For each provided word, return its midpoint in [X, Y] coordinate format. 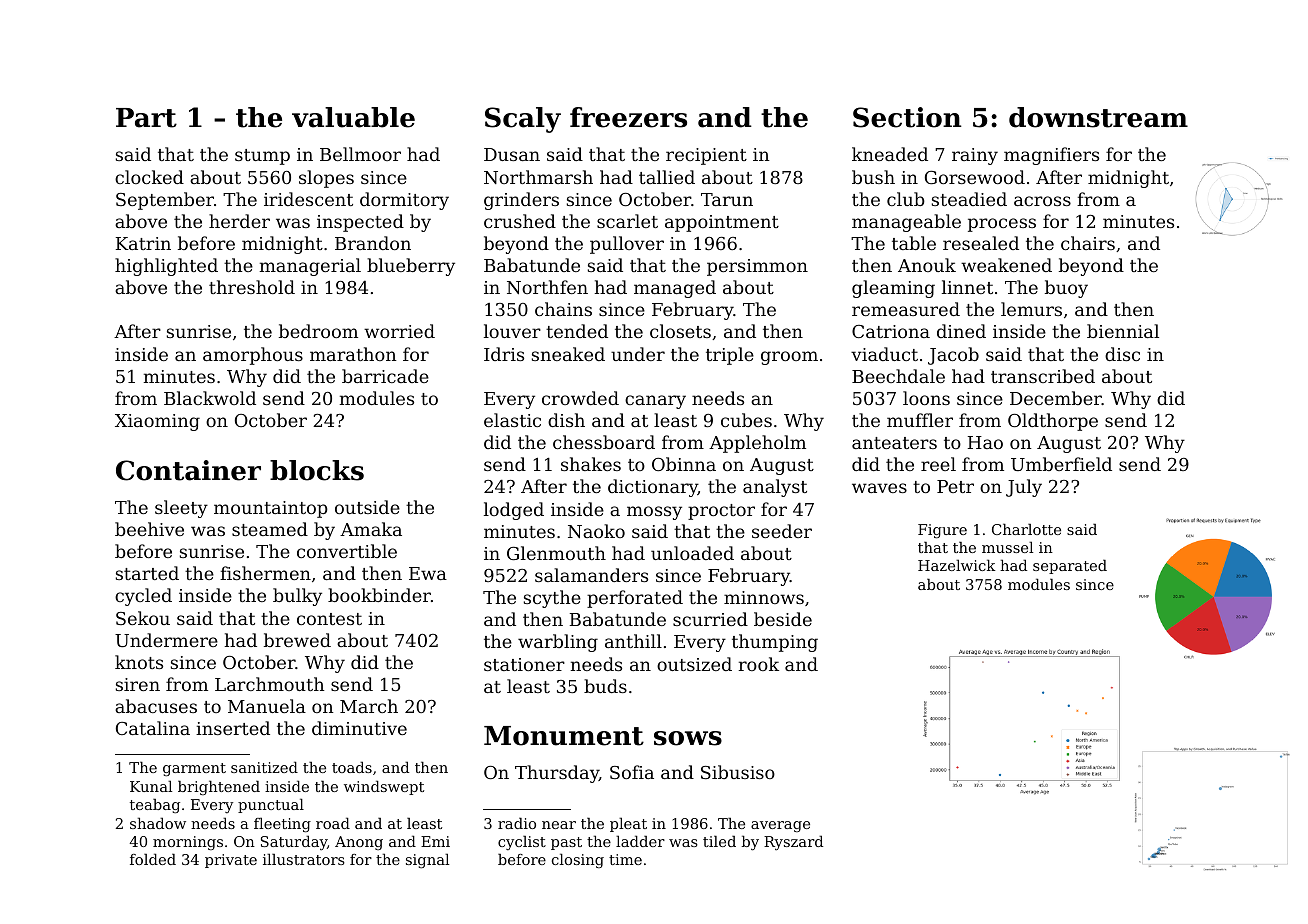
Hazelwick [957, 565]
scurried [710, 619]
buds [605, 686]
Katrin [143, 243]
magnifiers [1051, 156]
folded [153, 859]
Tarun [727, 199]
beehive [149, 529]
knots [139, 662]
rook [759, 664]
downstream [1098, 117]
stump [262, 157]
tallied [667, 177]
